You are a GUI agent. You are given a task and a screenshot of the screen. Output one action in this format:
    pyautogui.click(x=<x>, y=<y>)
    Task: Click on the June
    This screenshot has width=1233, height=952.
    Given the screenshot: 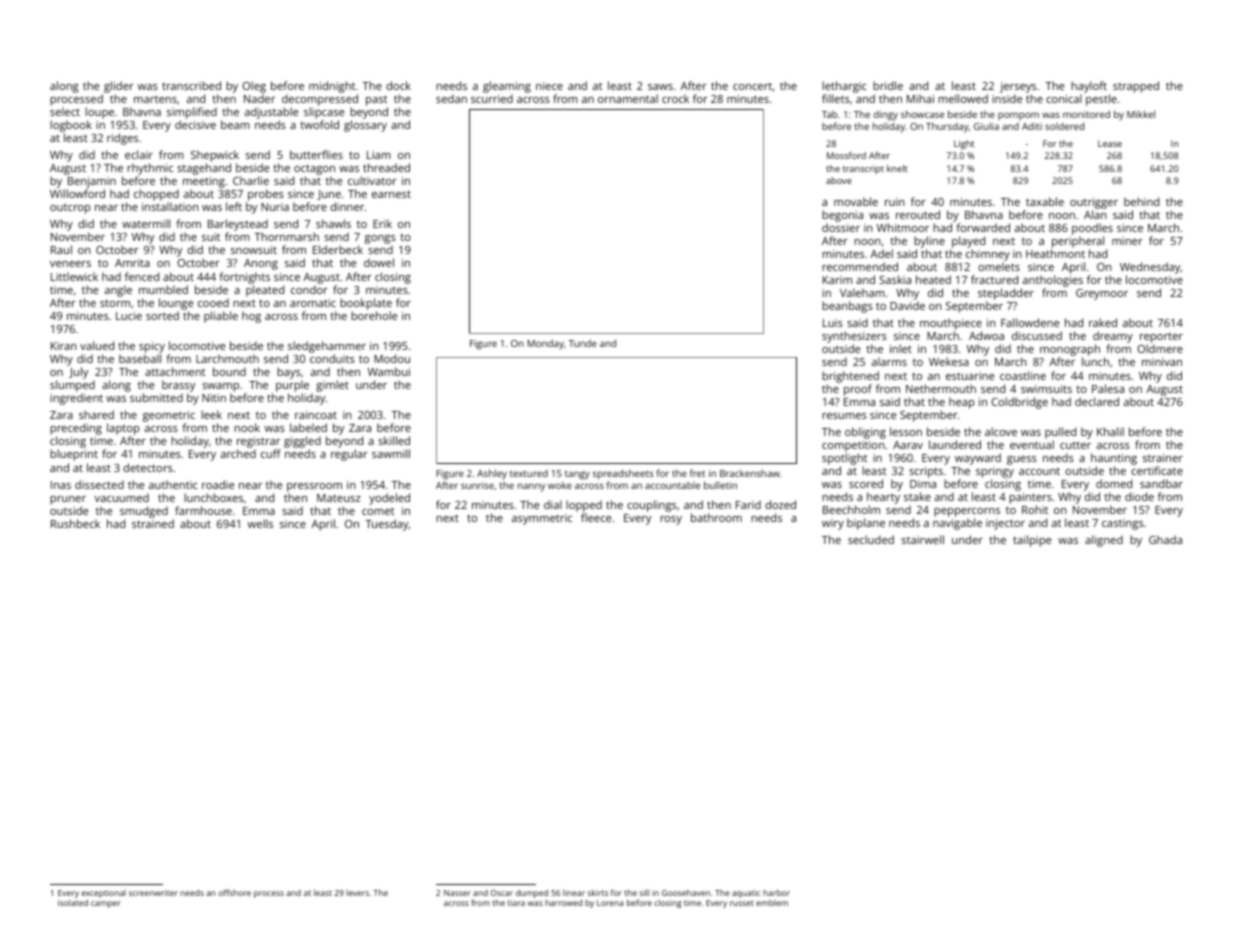 What is the action you would take?
    pyautogui.click(x=329, y=195)
